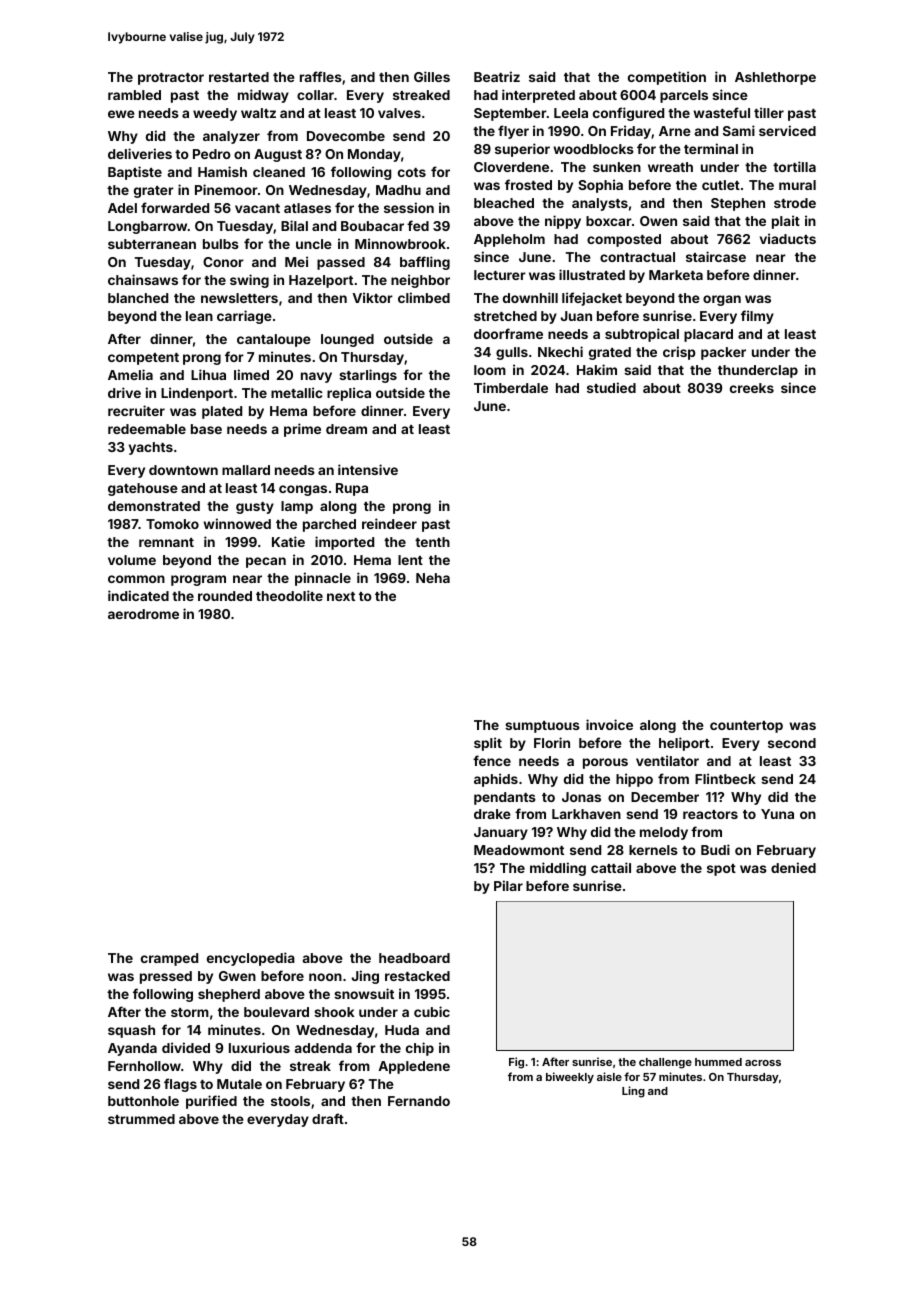 This screenshot has height=1308, width=924. I want to click on forwarded, so click(175, 207).
